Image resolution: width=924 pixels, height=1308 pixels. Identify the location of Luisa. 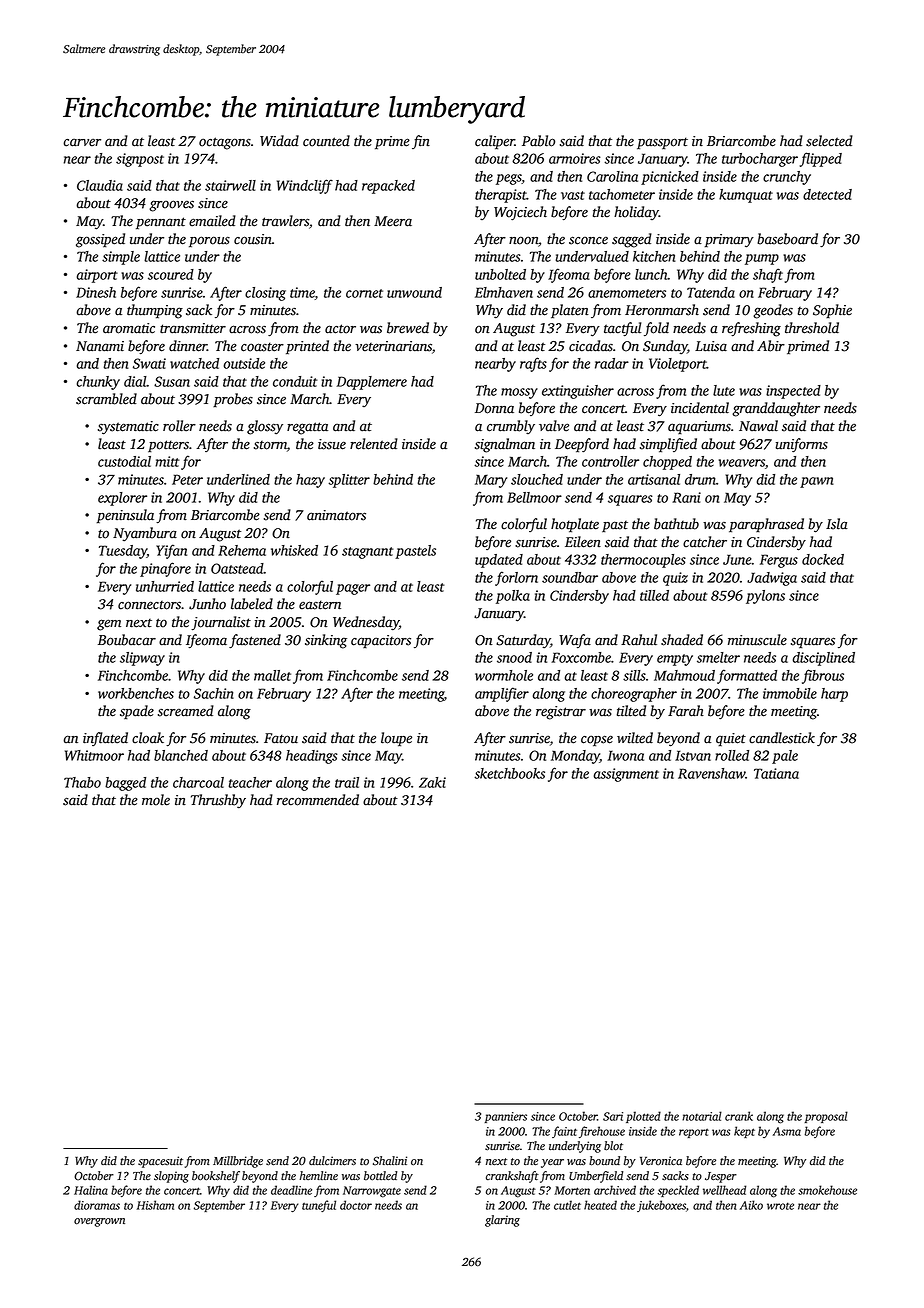
(711, 346).
